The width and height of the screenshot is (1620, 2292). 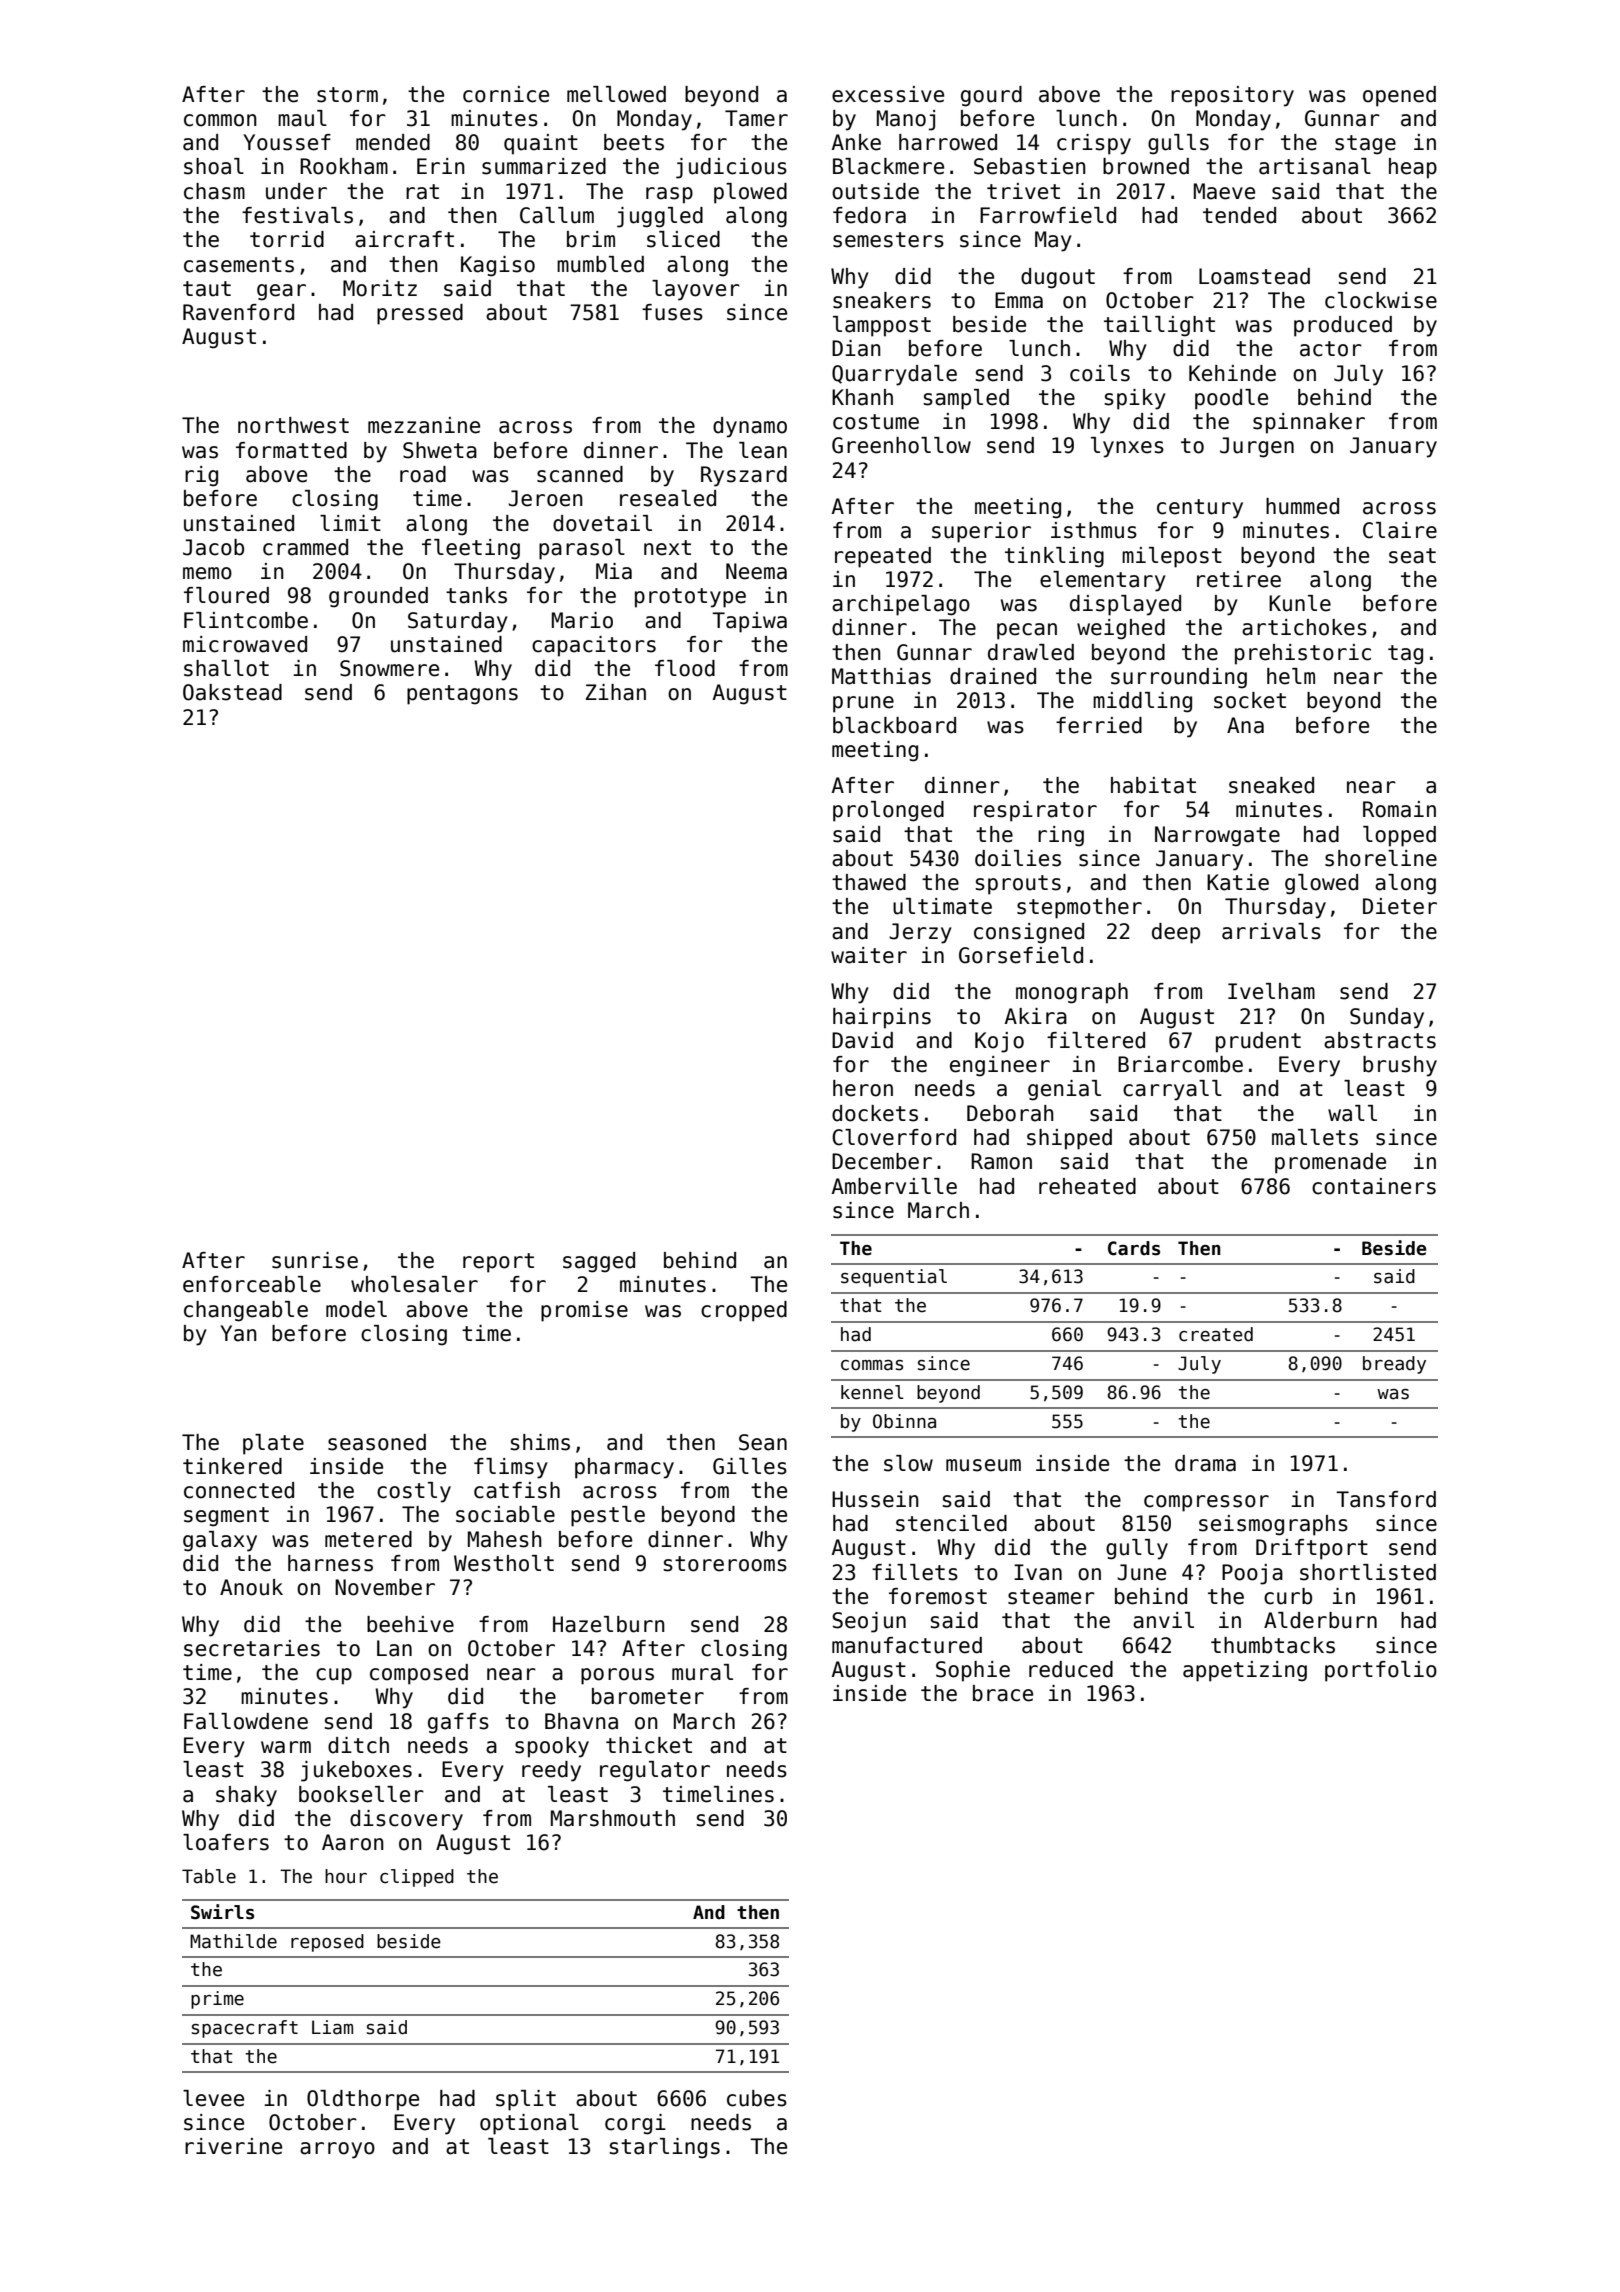 I want to click on juggled, so click(x=660, y=217).
